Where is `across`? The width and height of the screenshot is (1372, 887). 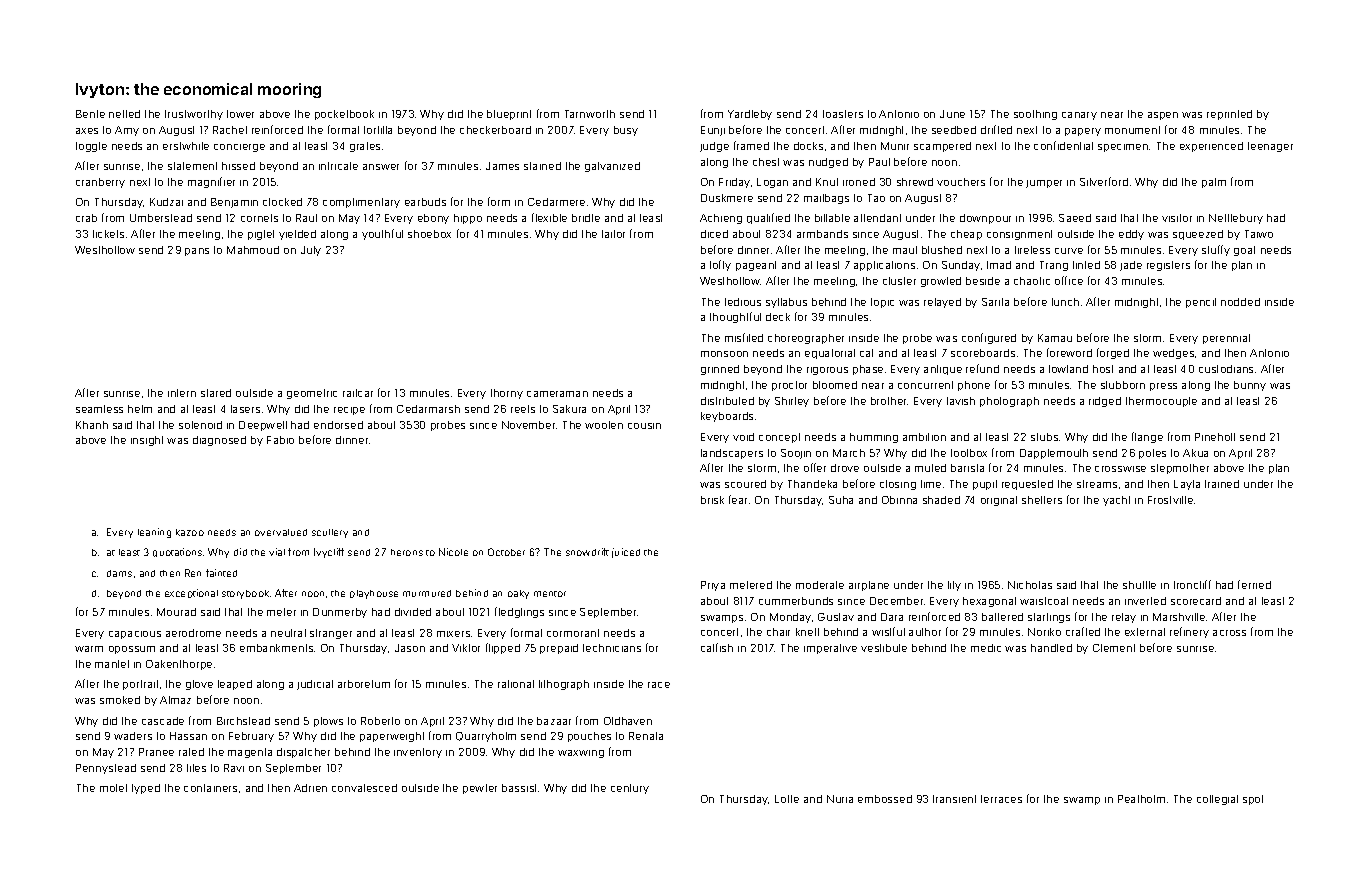
across is located at coordinates (1229, 633).
